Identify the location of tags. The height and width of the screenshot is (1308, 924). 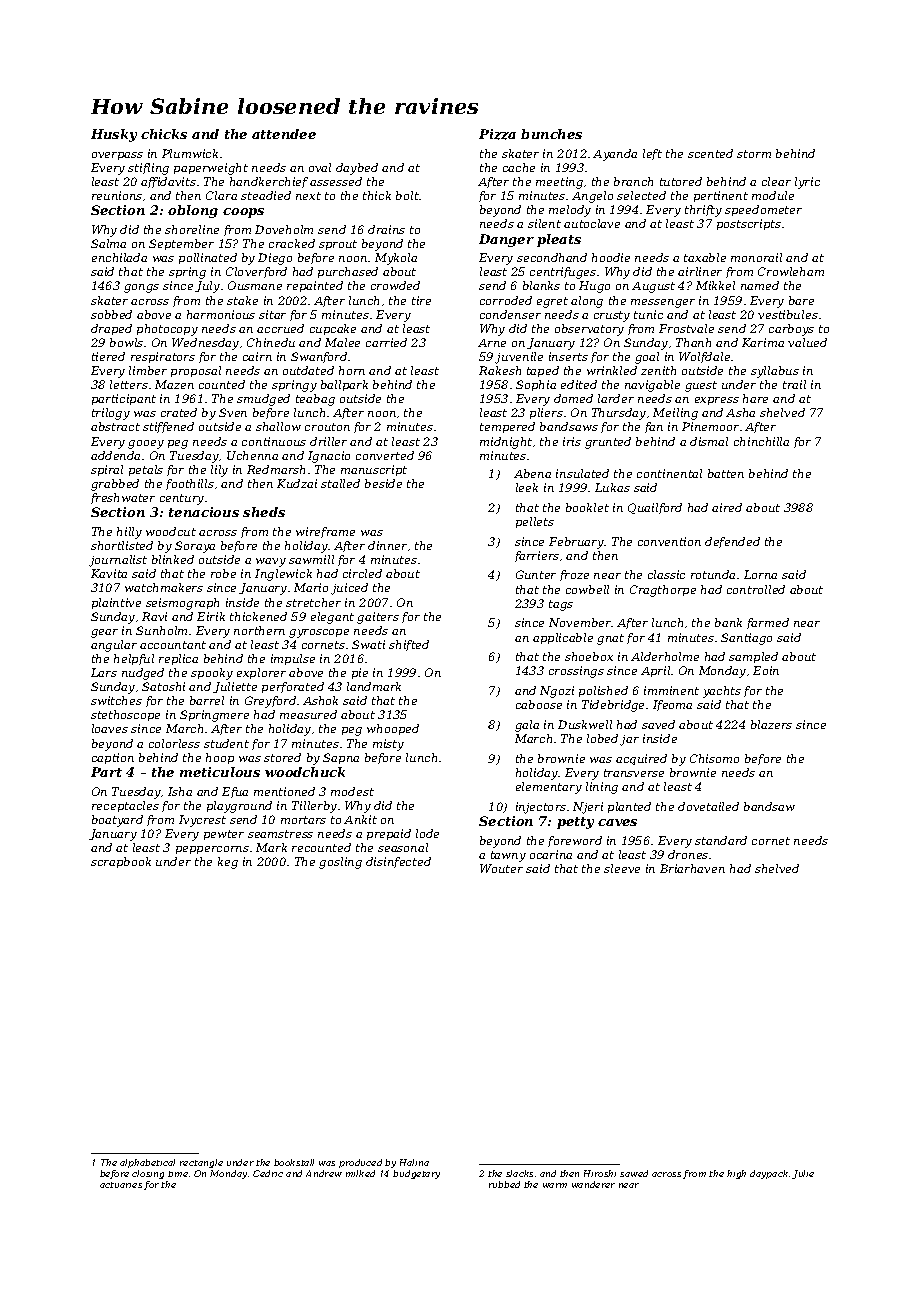
(561, 605).
